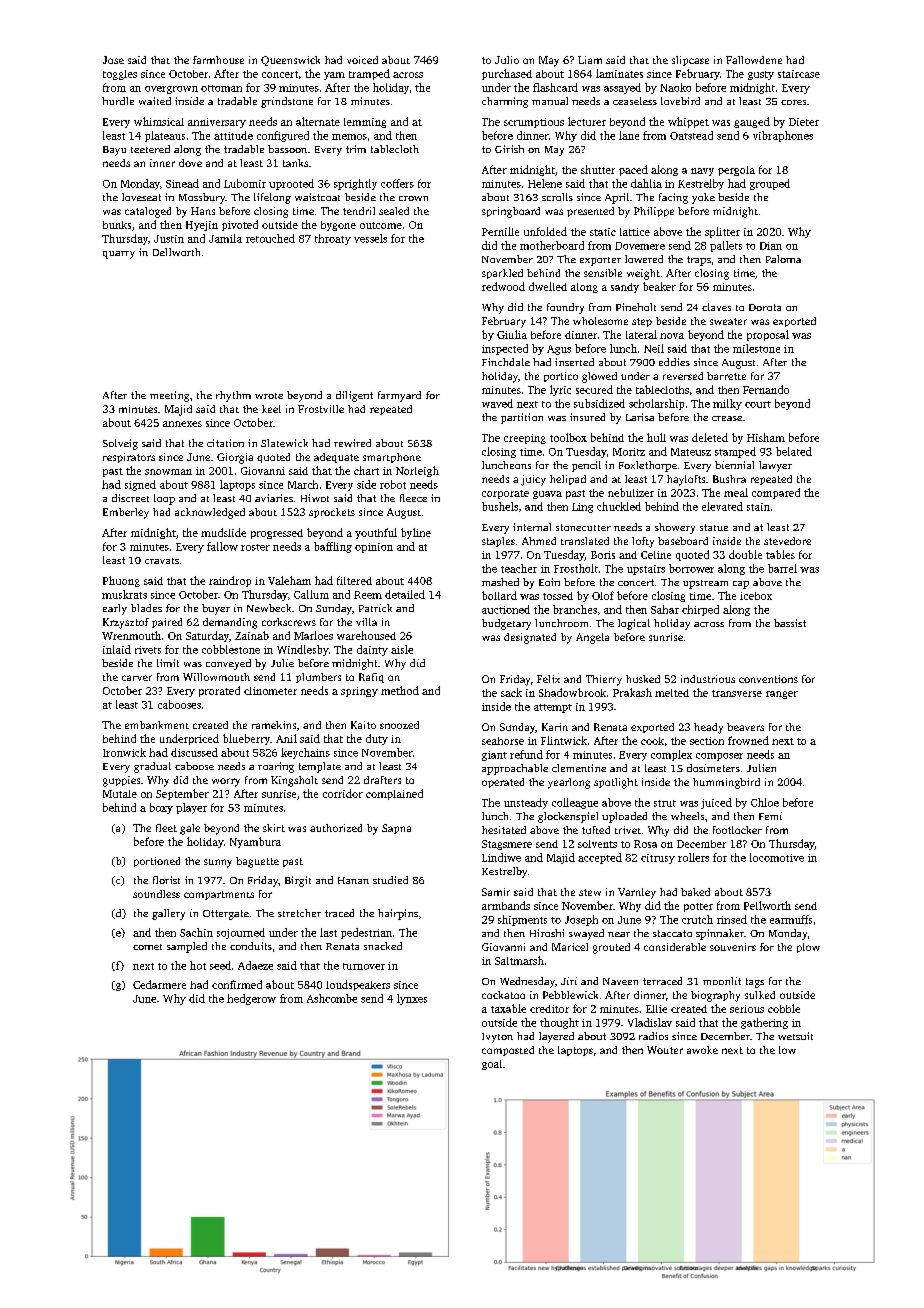 Image resolution: width=924 pixels, height=1308 pixels. What do you see at coordinates (251, 999) in the image?
I see `hedgerow` at bounding box center [251, 999].
